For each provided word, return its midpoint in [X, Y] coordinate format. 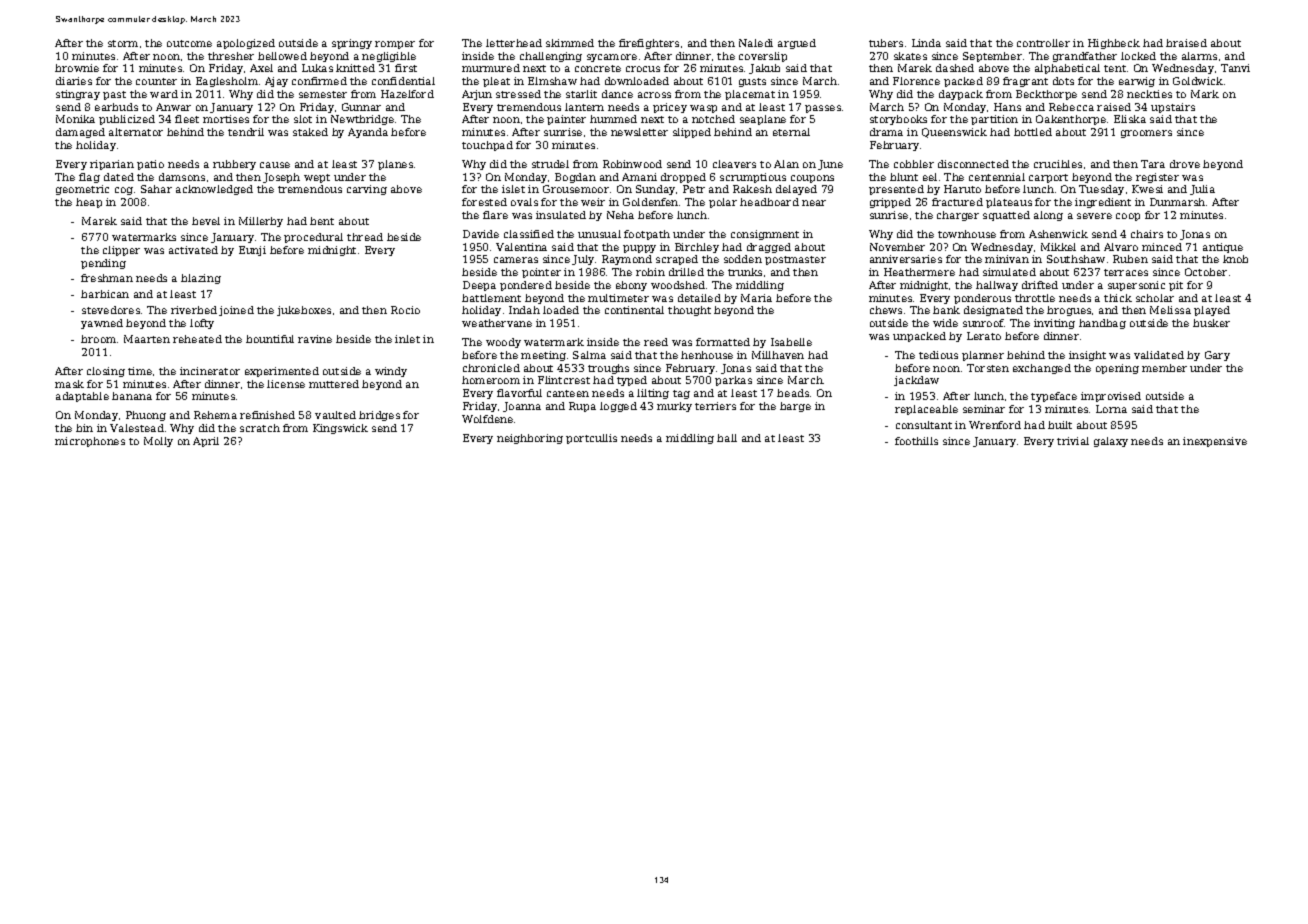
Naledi [756, 43]
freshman [107, 278]
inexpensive [1215, 442]
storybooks [898, 120]
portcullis [591, 439]
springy [352, 44]
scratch [260, 428]
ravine [315, 339]
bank [946, 310]
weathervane [497, 323]
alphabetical [1067, 69]
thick [1118, 298]
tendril [246, 132]
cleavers [734, 164]
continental [634, 310]
